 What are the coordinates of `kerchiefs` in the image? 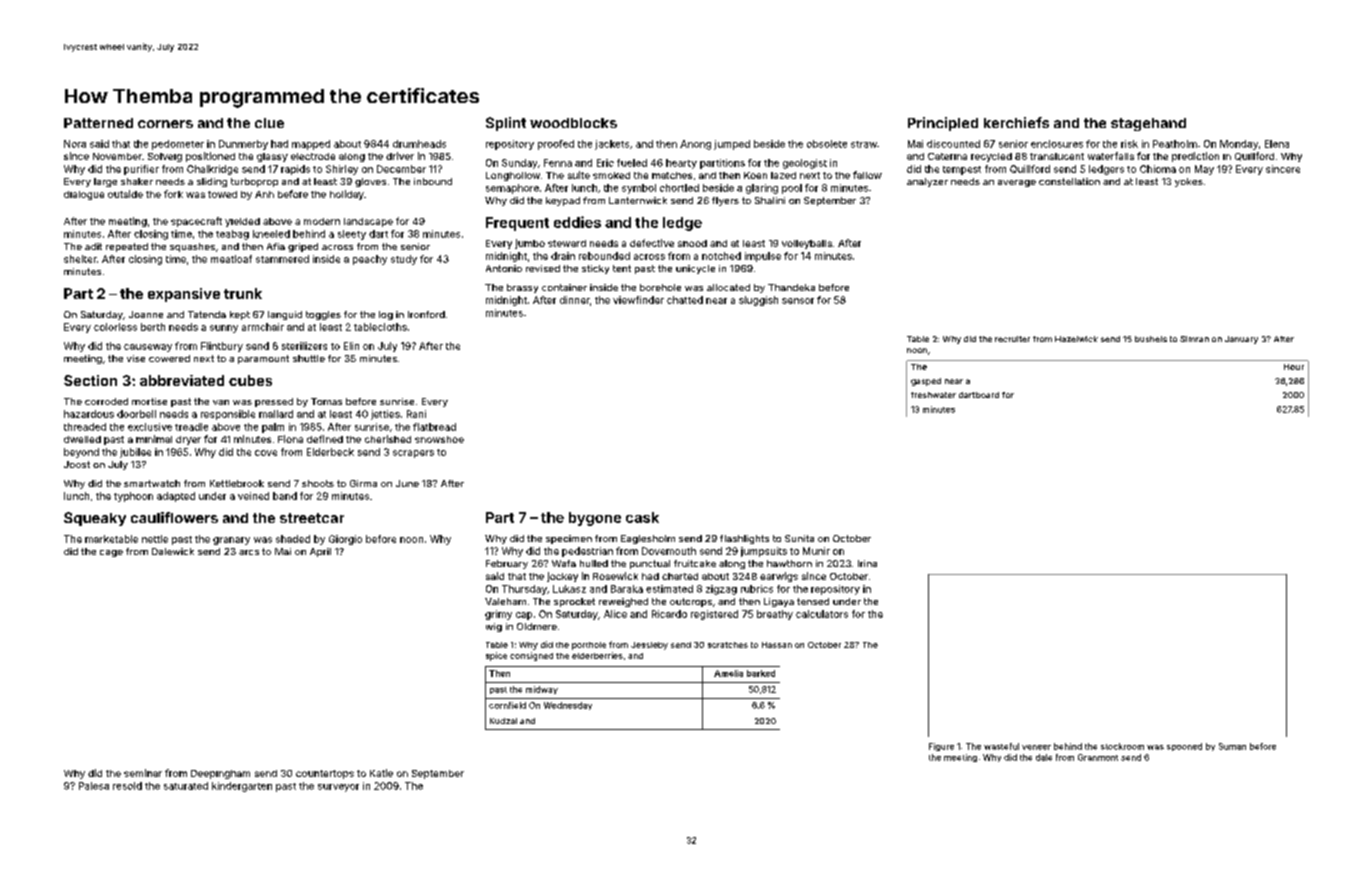 It's located at (1016, 122).
